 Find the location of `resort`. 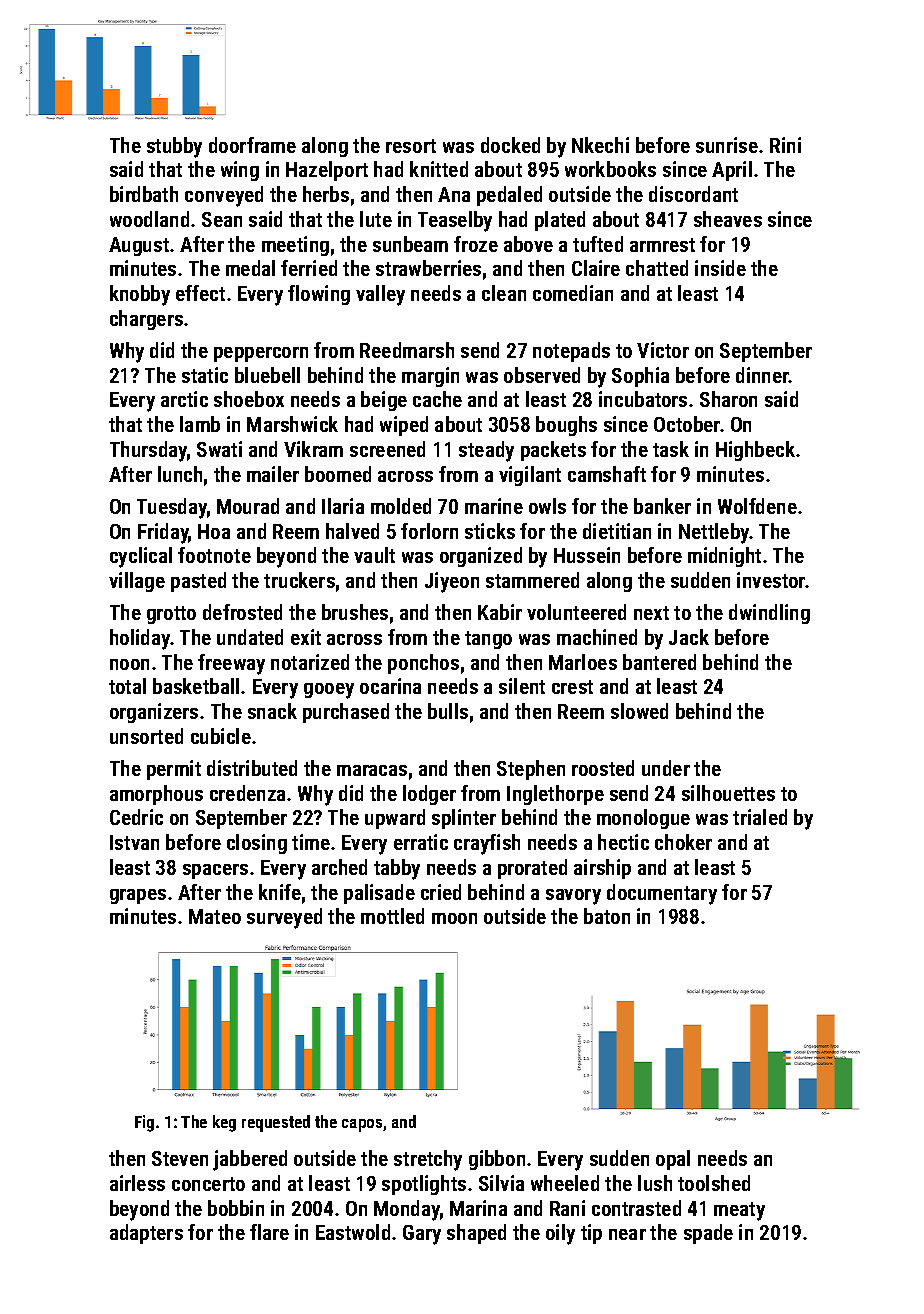

resort is located at coordinates (411, 146).
